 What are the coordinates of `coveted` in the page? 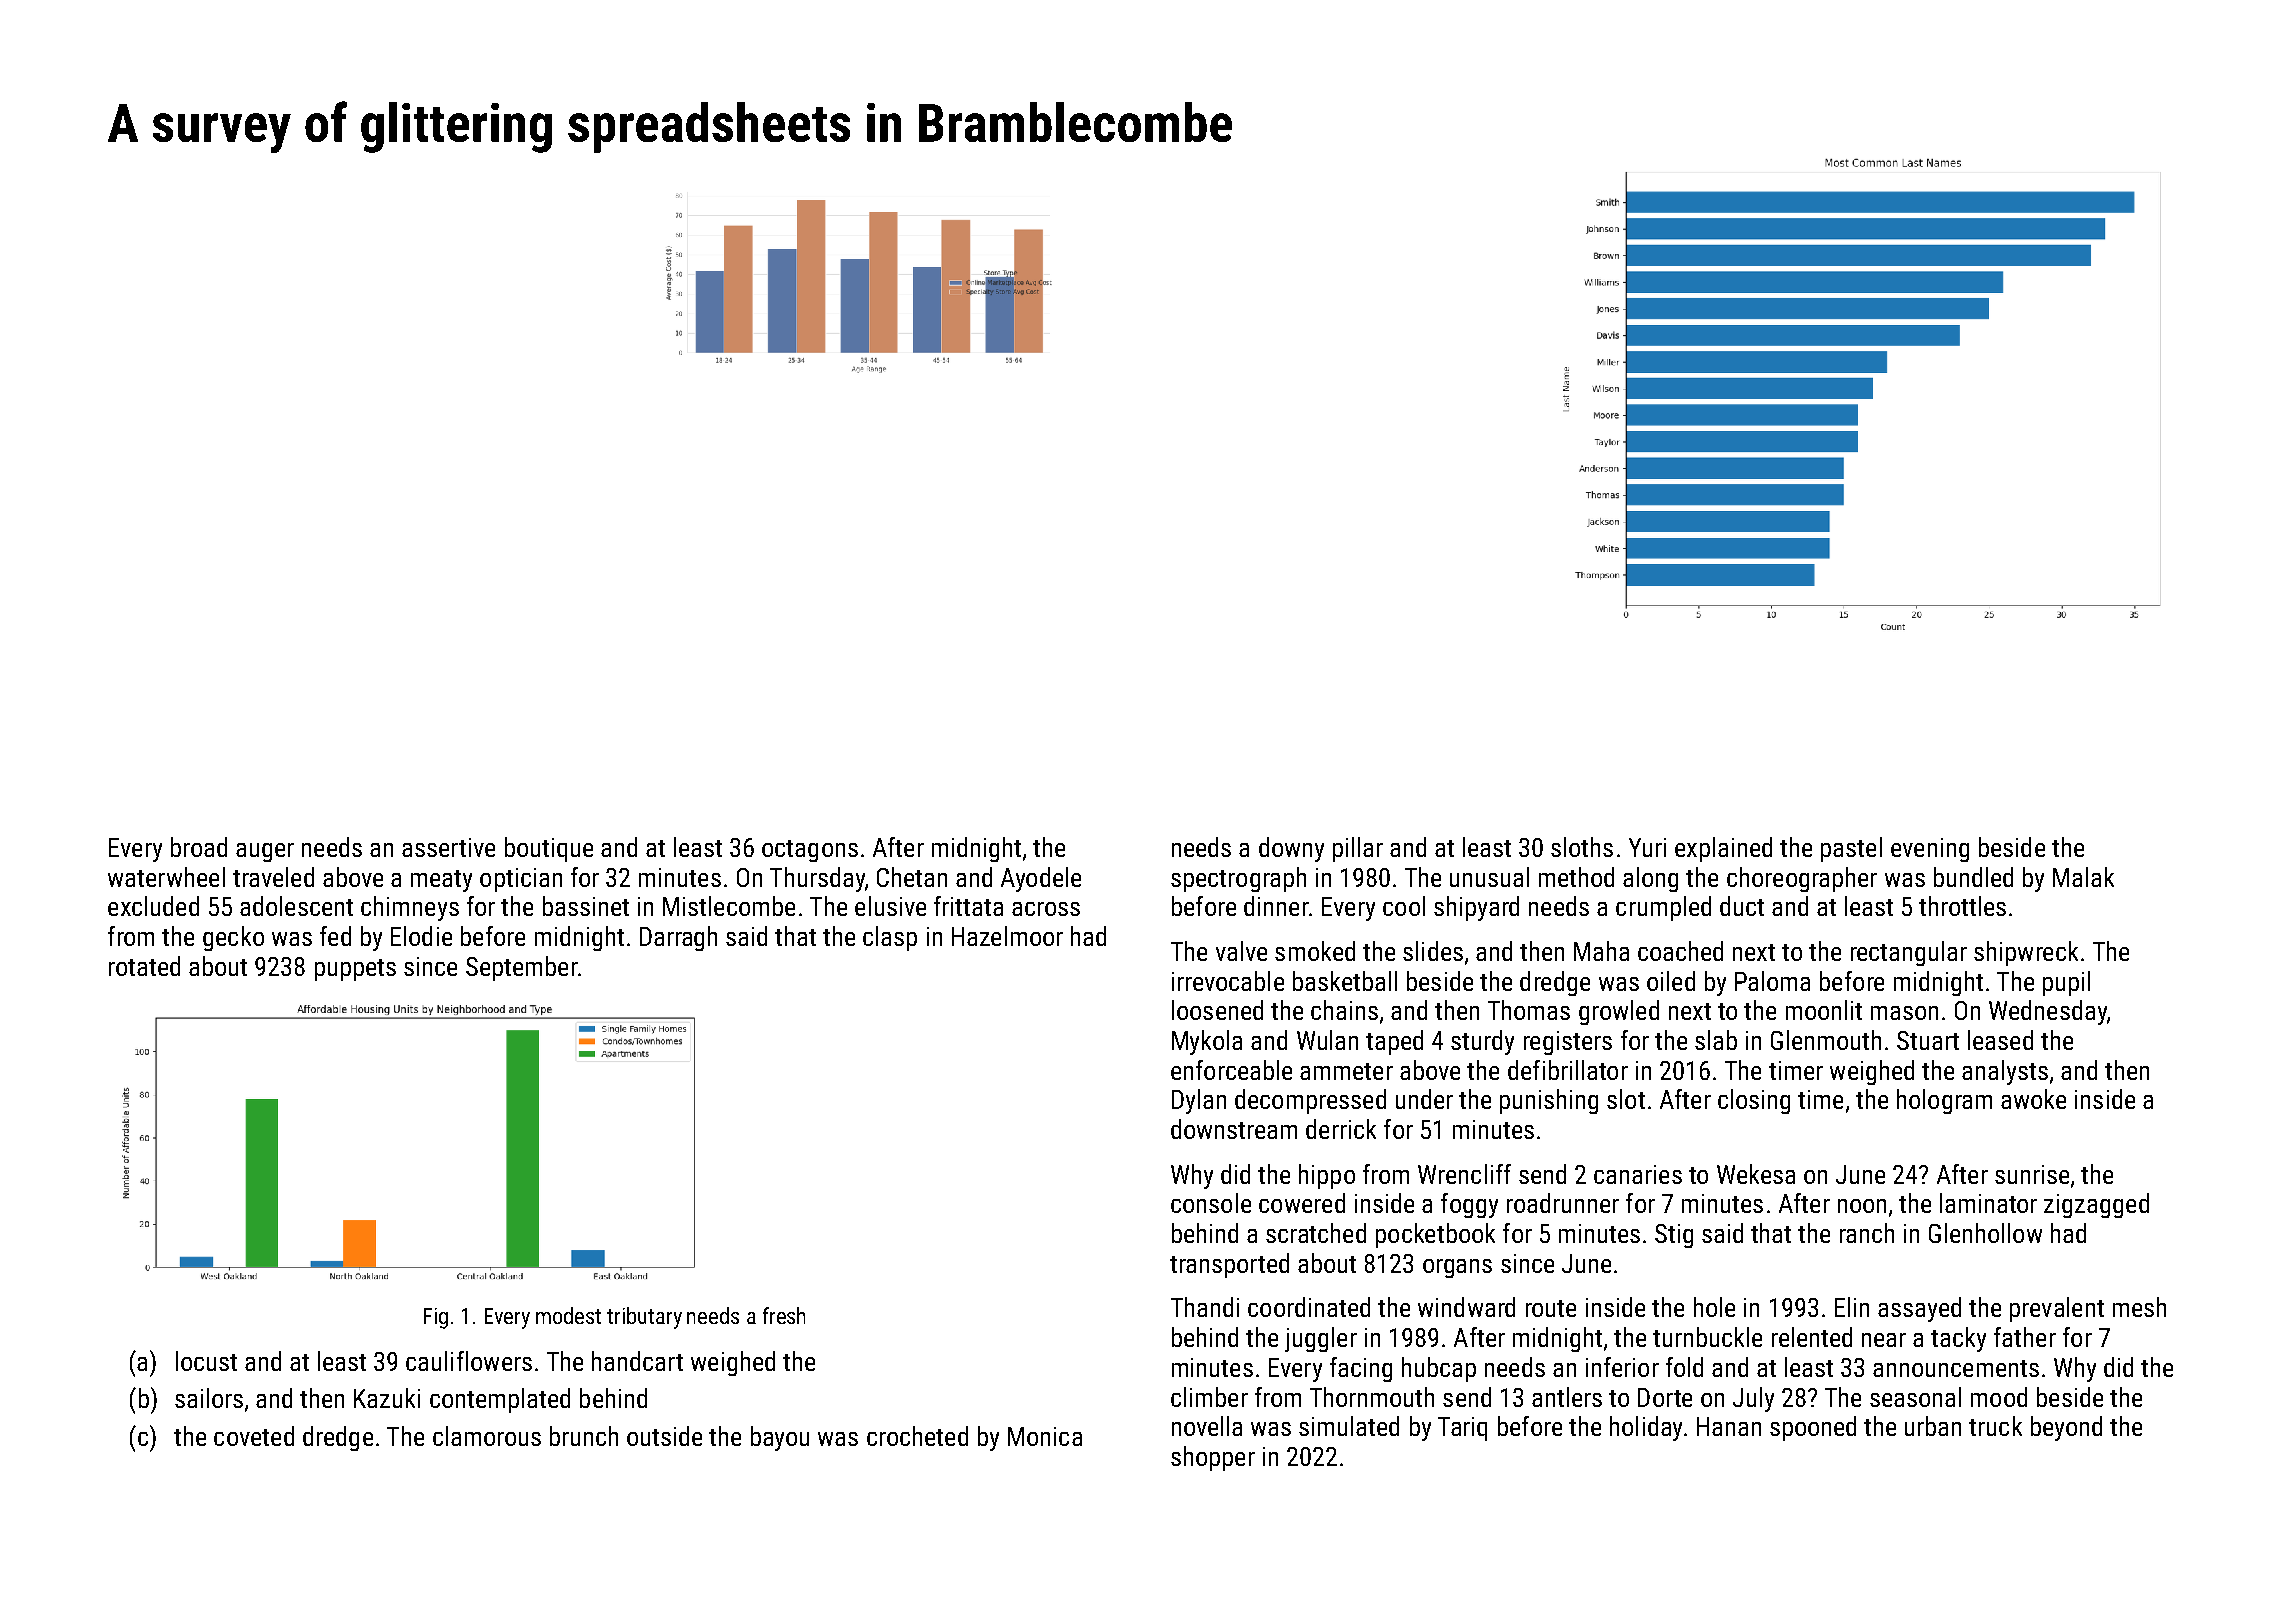 It's located at (254, 1436).
